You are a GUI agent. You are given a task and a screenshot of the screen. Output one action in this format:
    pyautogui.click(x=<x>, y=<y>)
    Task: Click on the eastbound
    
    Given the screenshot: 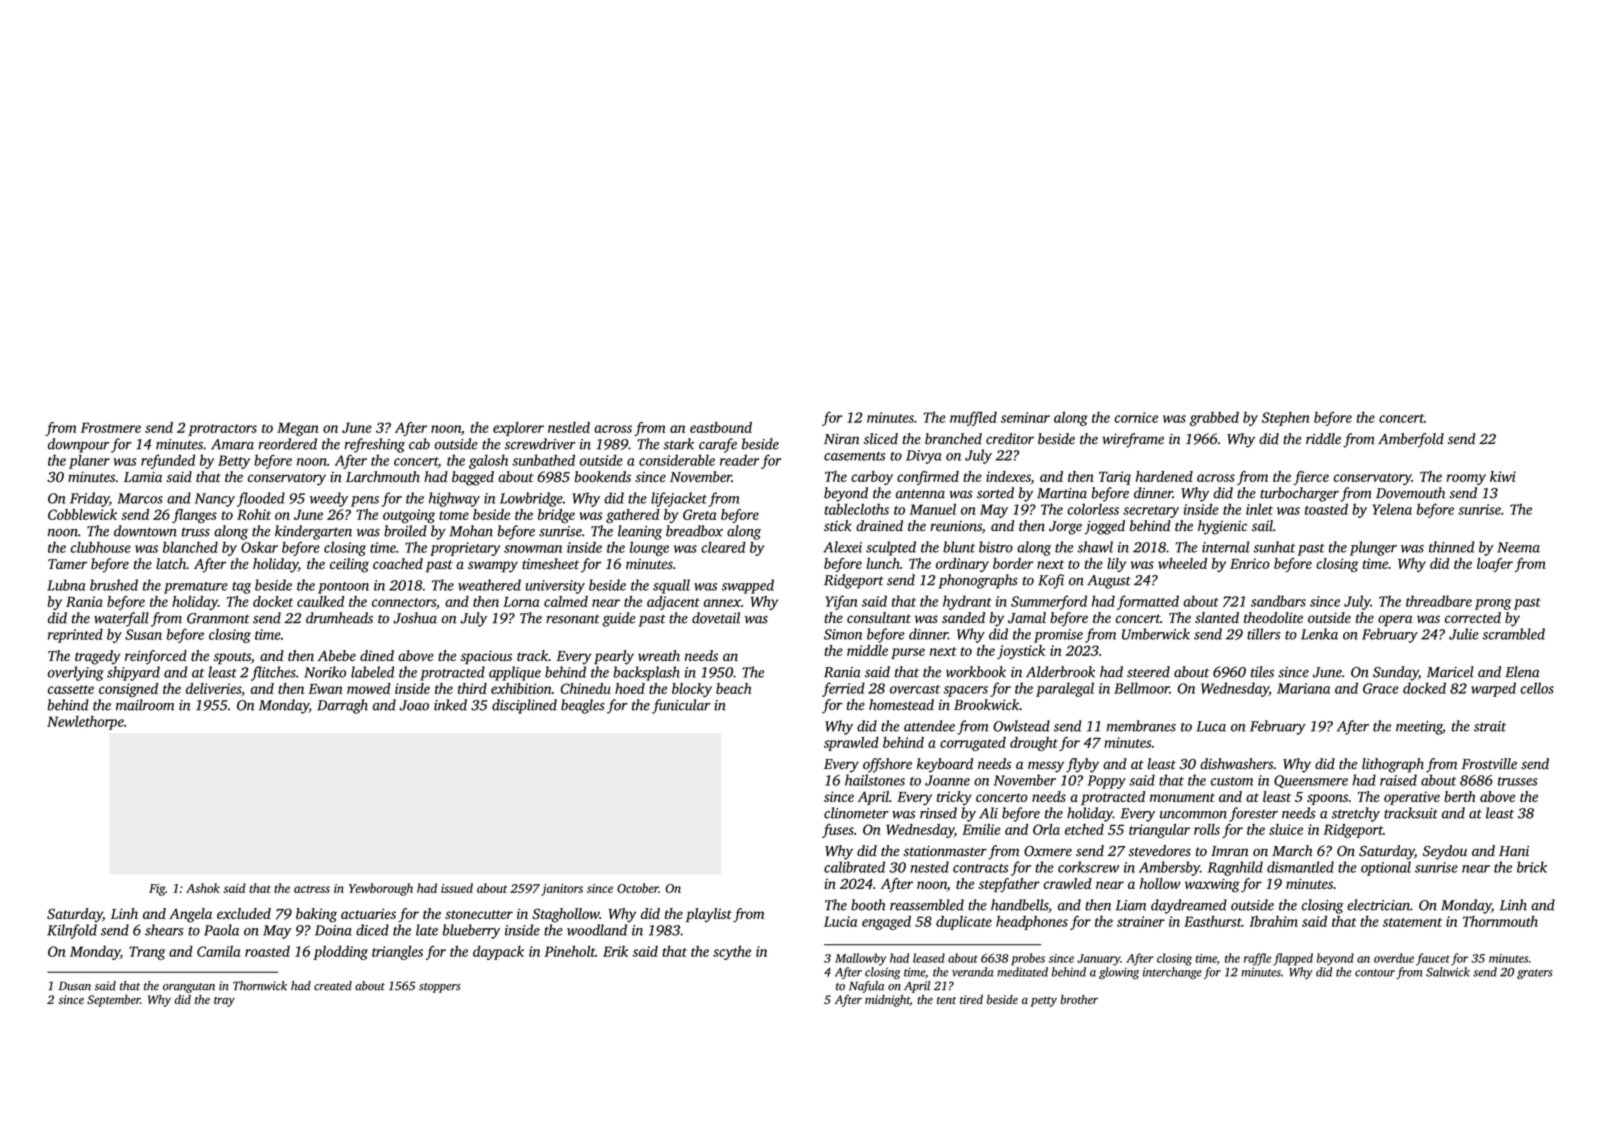 What is the action you would take?
    pyautogui.click(x=721, y=427)
